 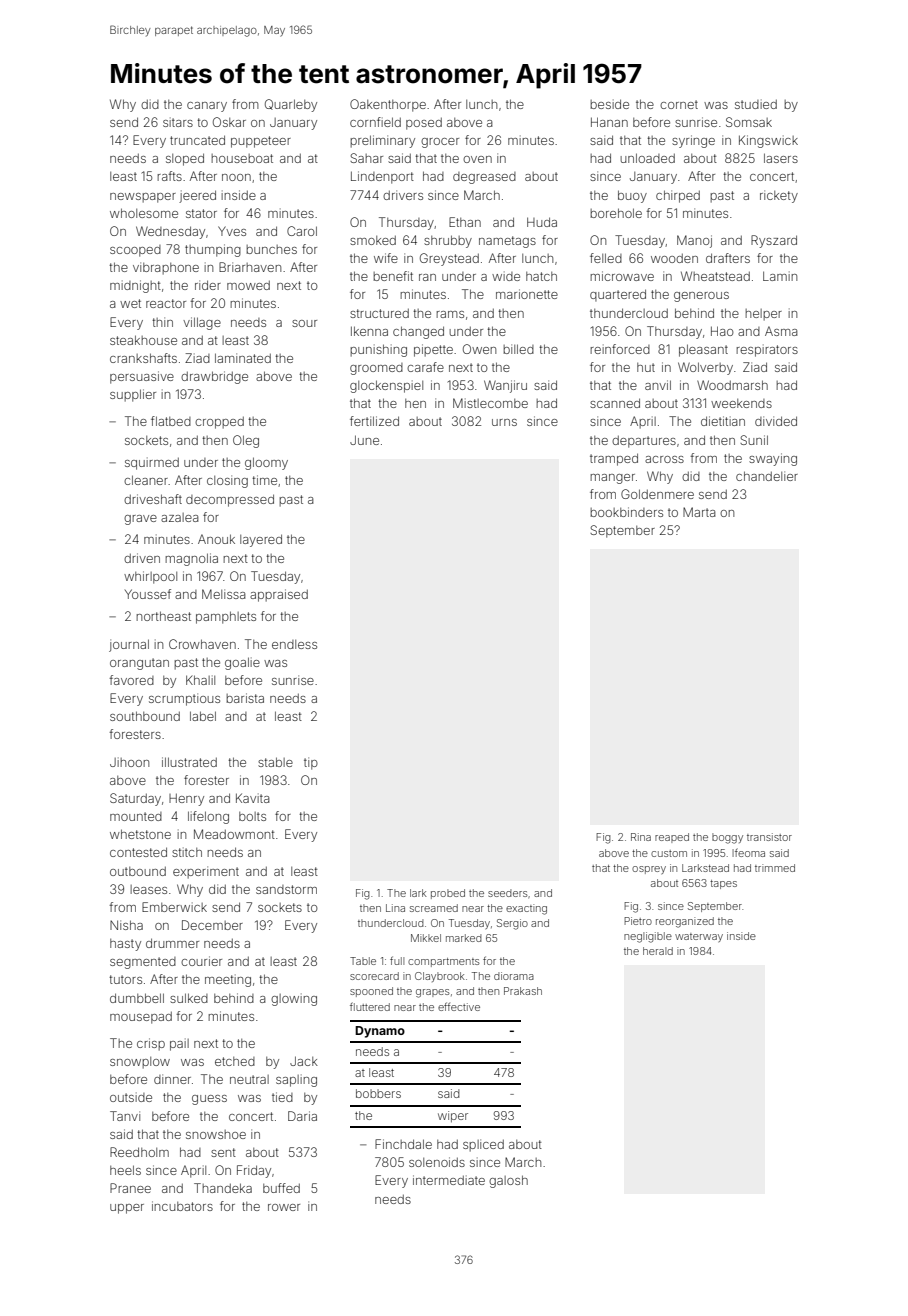 I want to click on probed, so click(x=448, y=894).
